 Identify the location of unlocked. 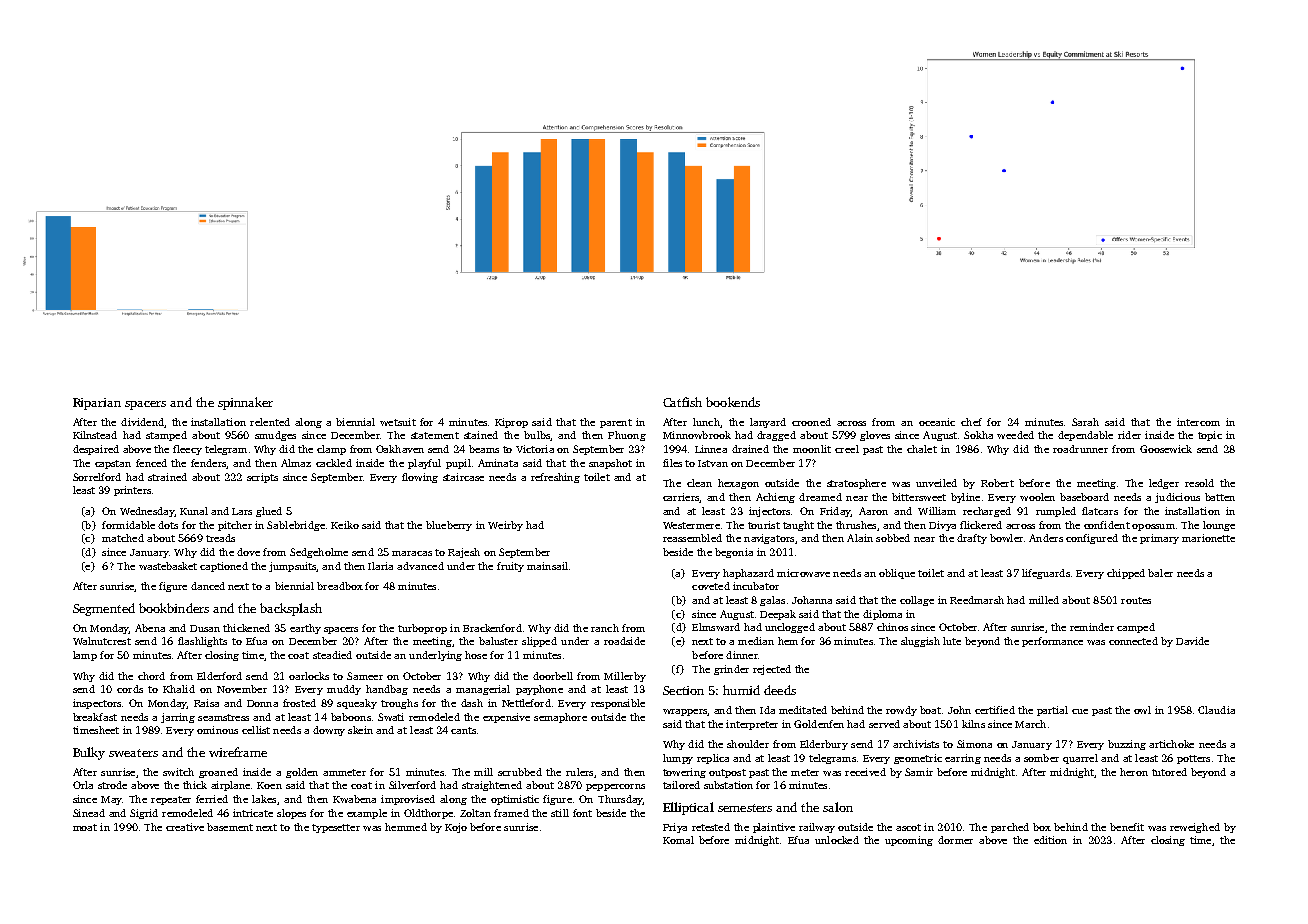
(837, 840).
